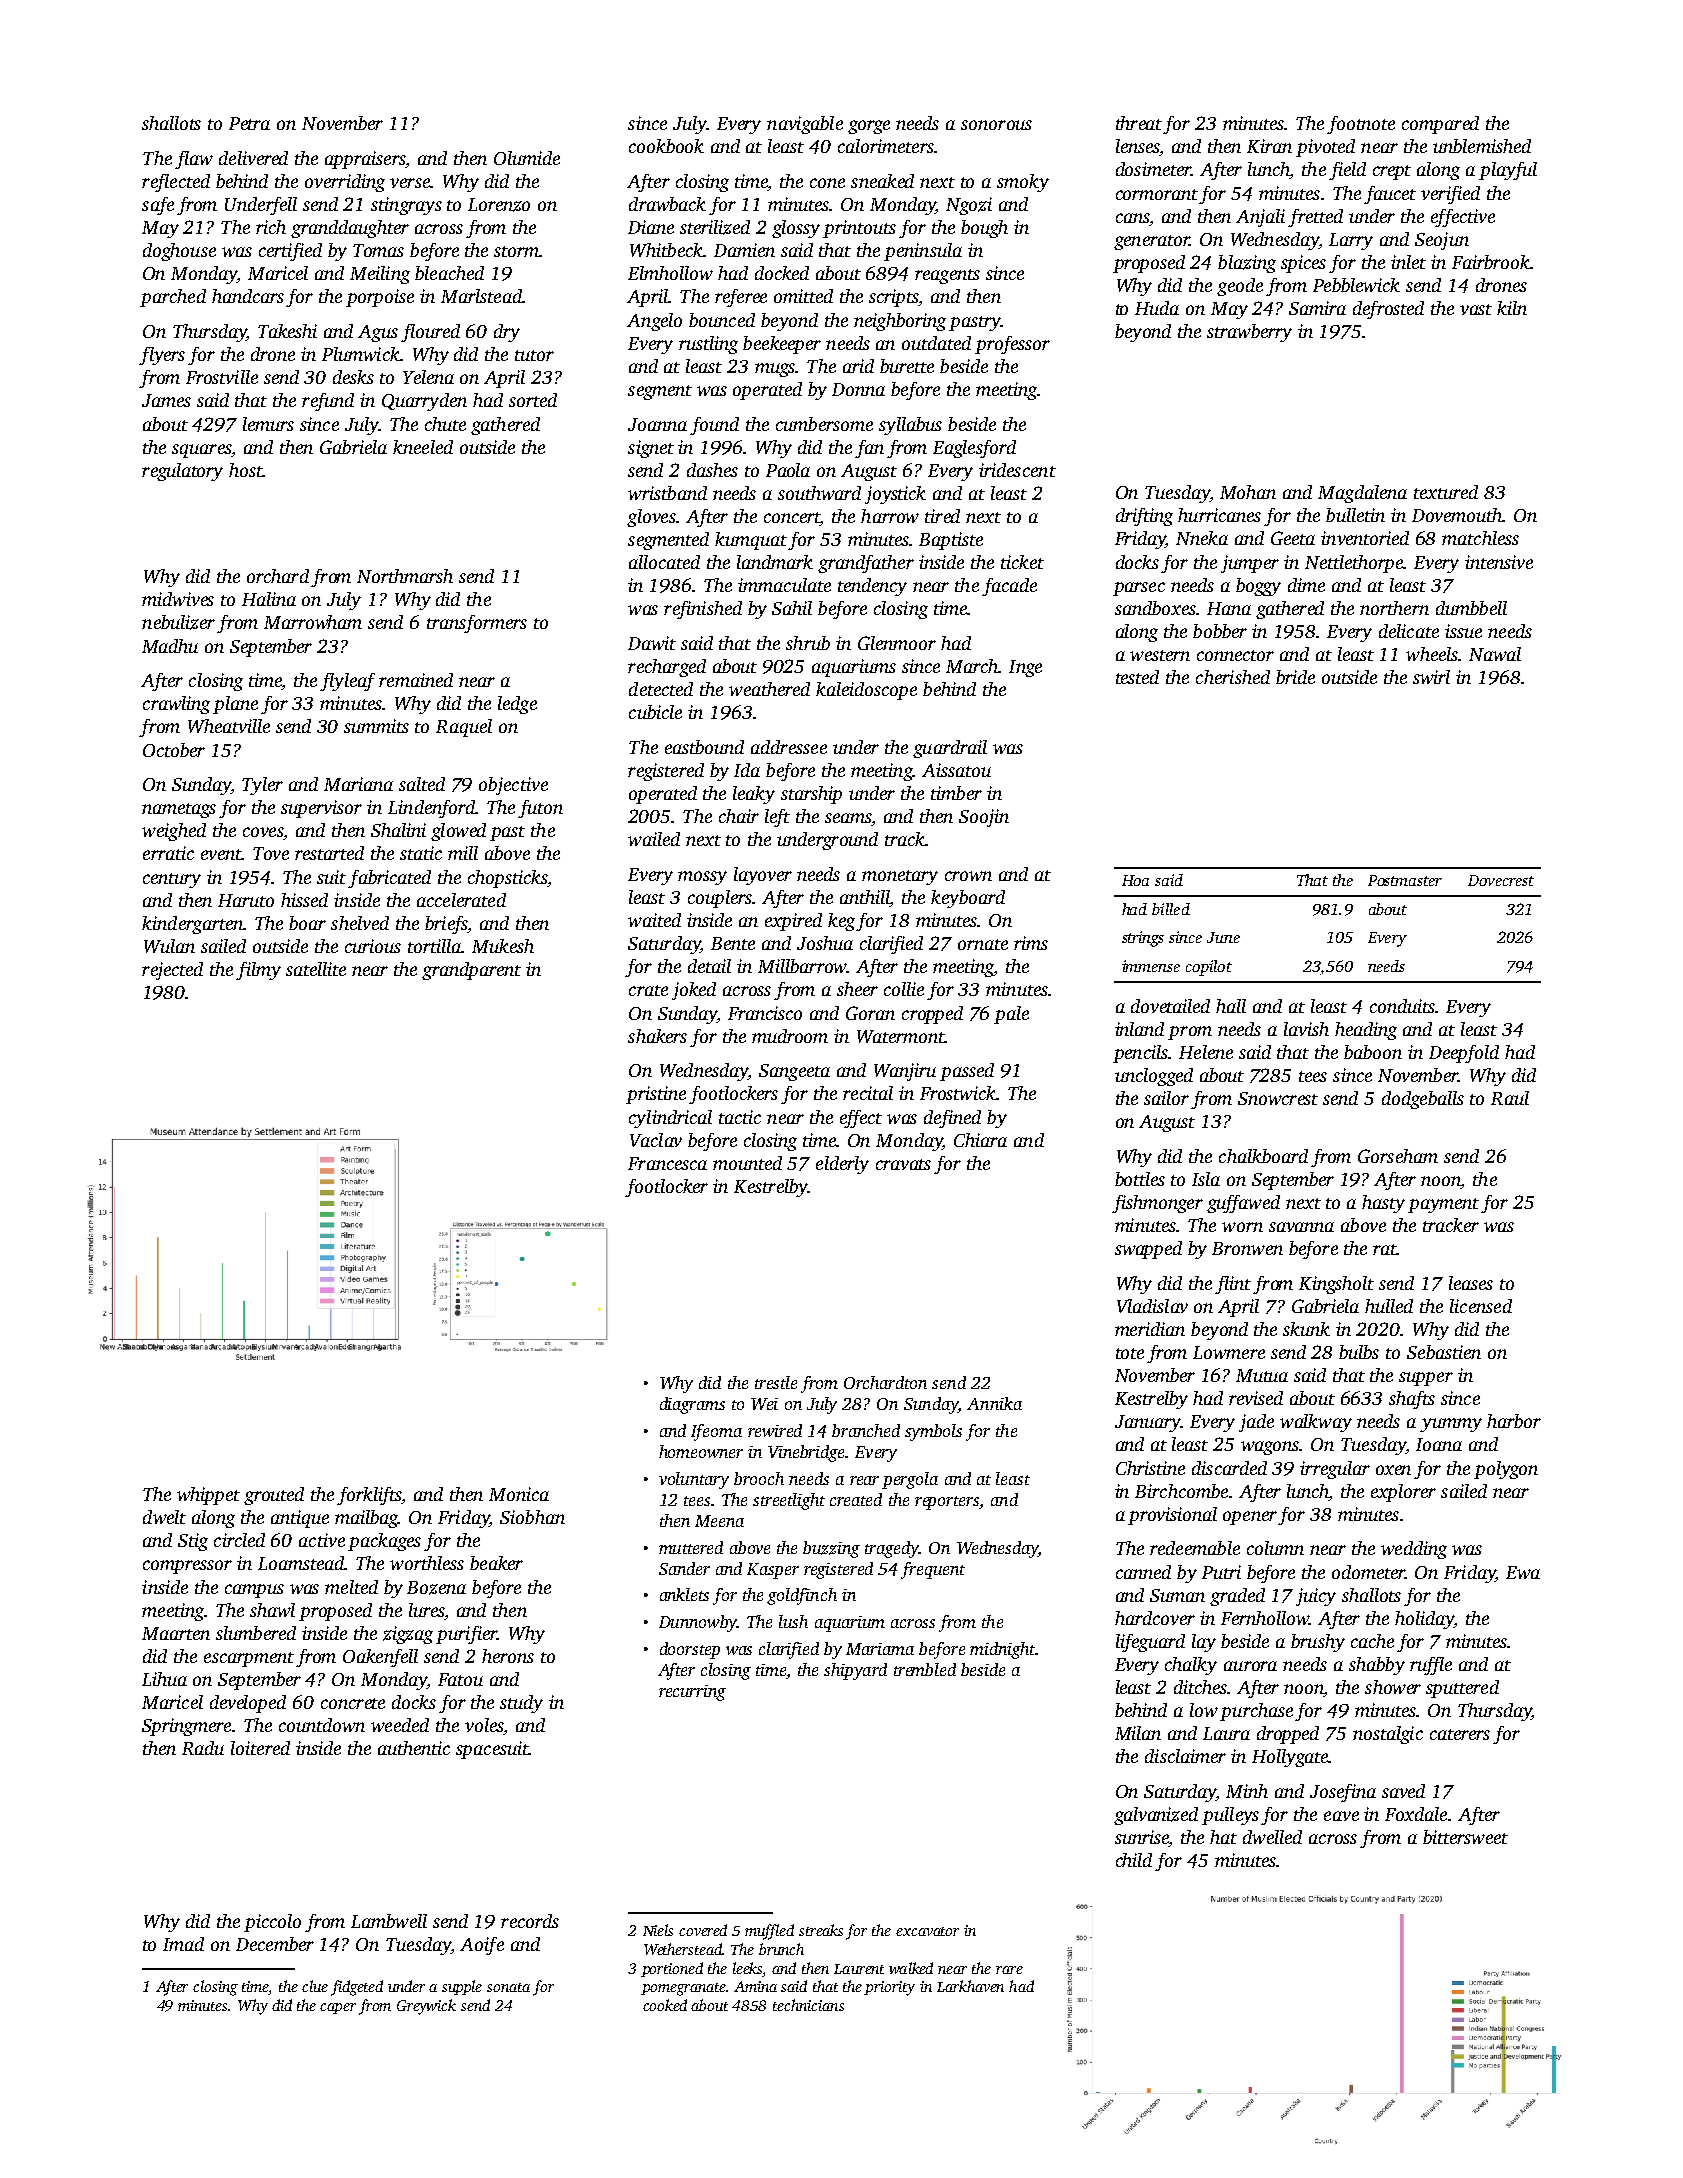 The height and width of the screenshot is (2178, 1683). What do you see at coordinates (808, 2005) in the screenshot?
I see `technicians` at bounding box center [808, 2005].
